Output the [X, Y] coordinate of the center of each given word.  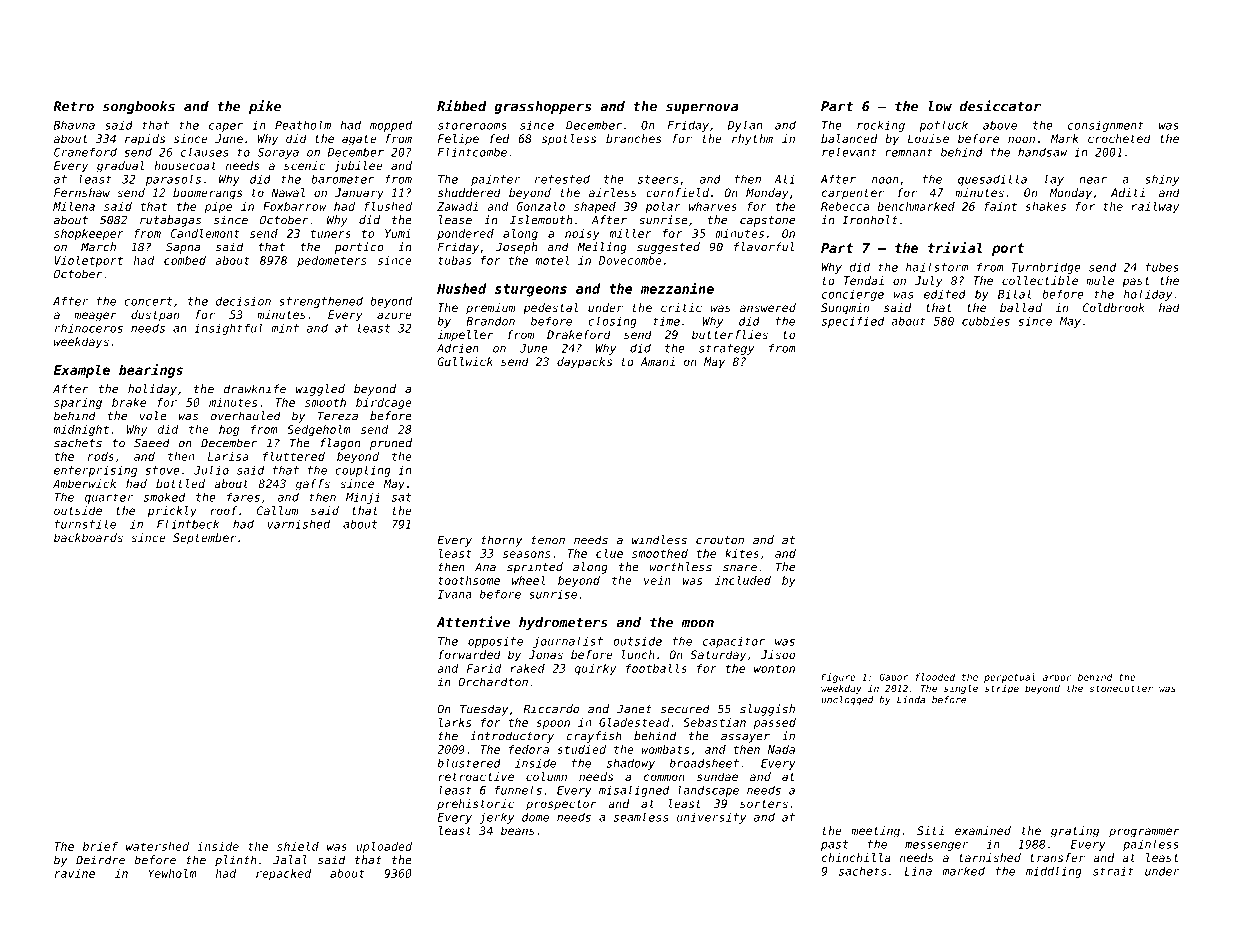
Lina [918, 871]
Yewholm [172, 873]
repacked [284, 874]
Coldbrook [1114, 307]
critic [681, 307]
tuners [331, 233]
